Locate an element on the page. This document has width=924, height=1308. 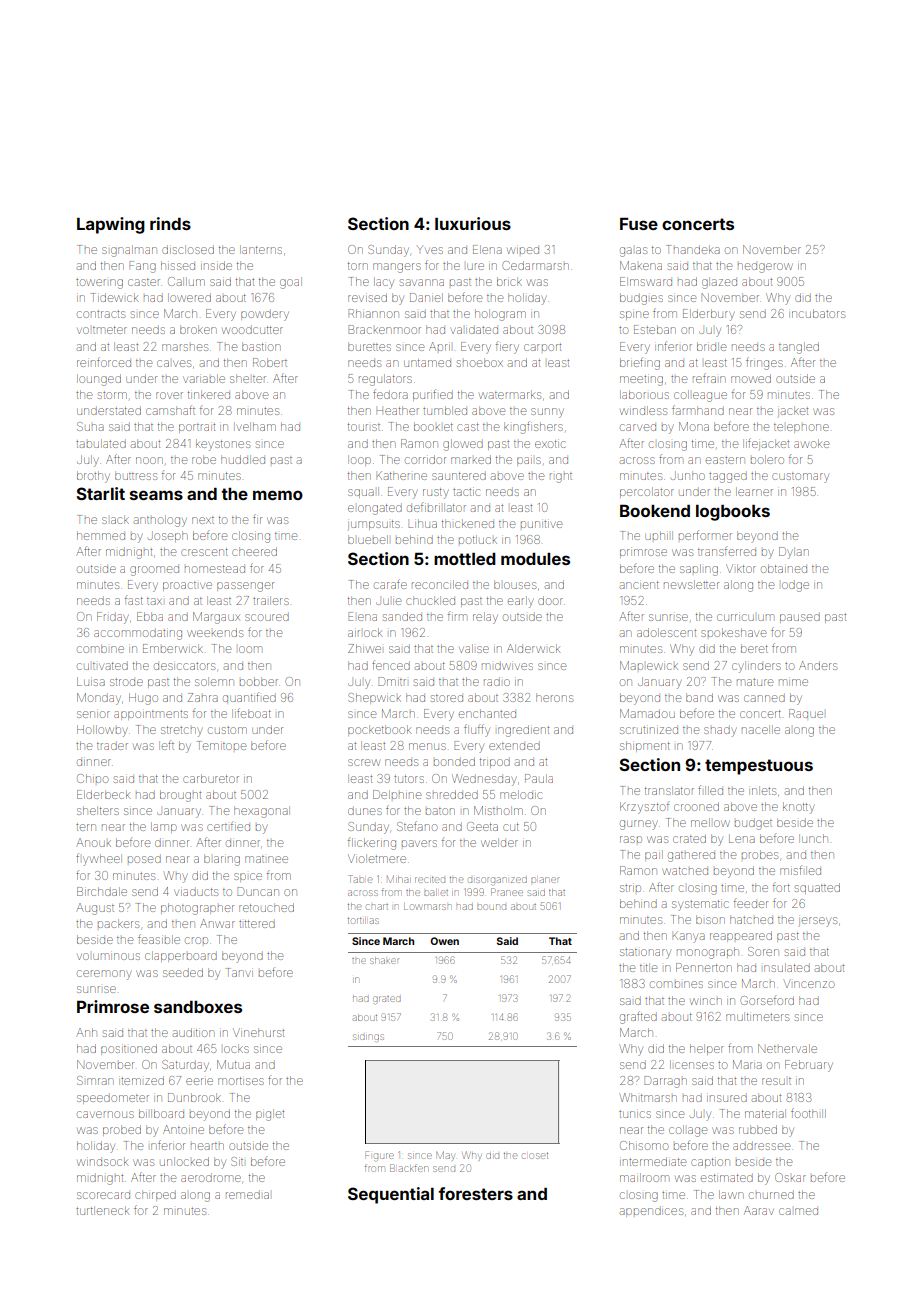
marshes is located at coordinates (185, 347).
